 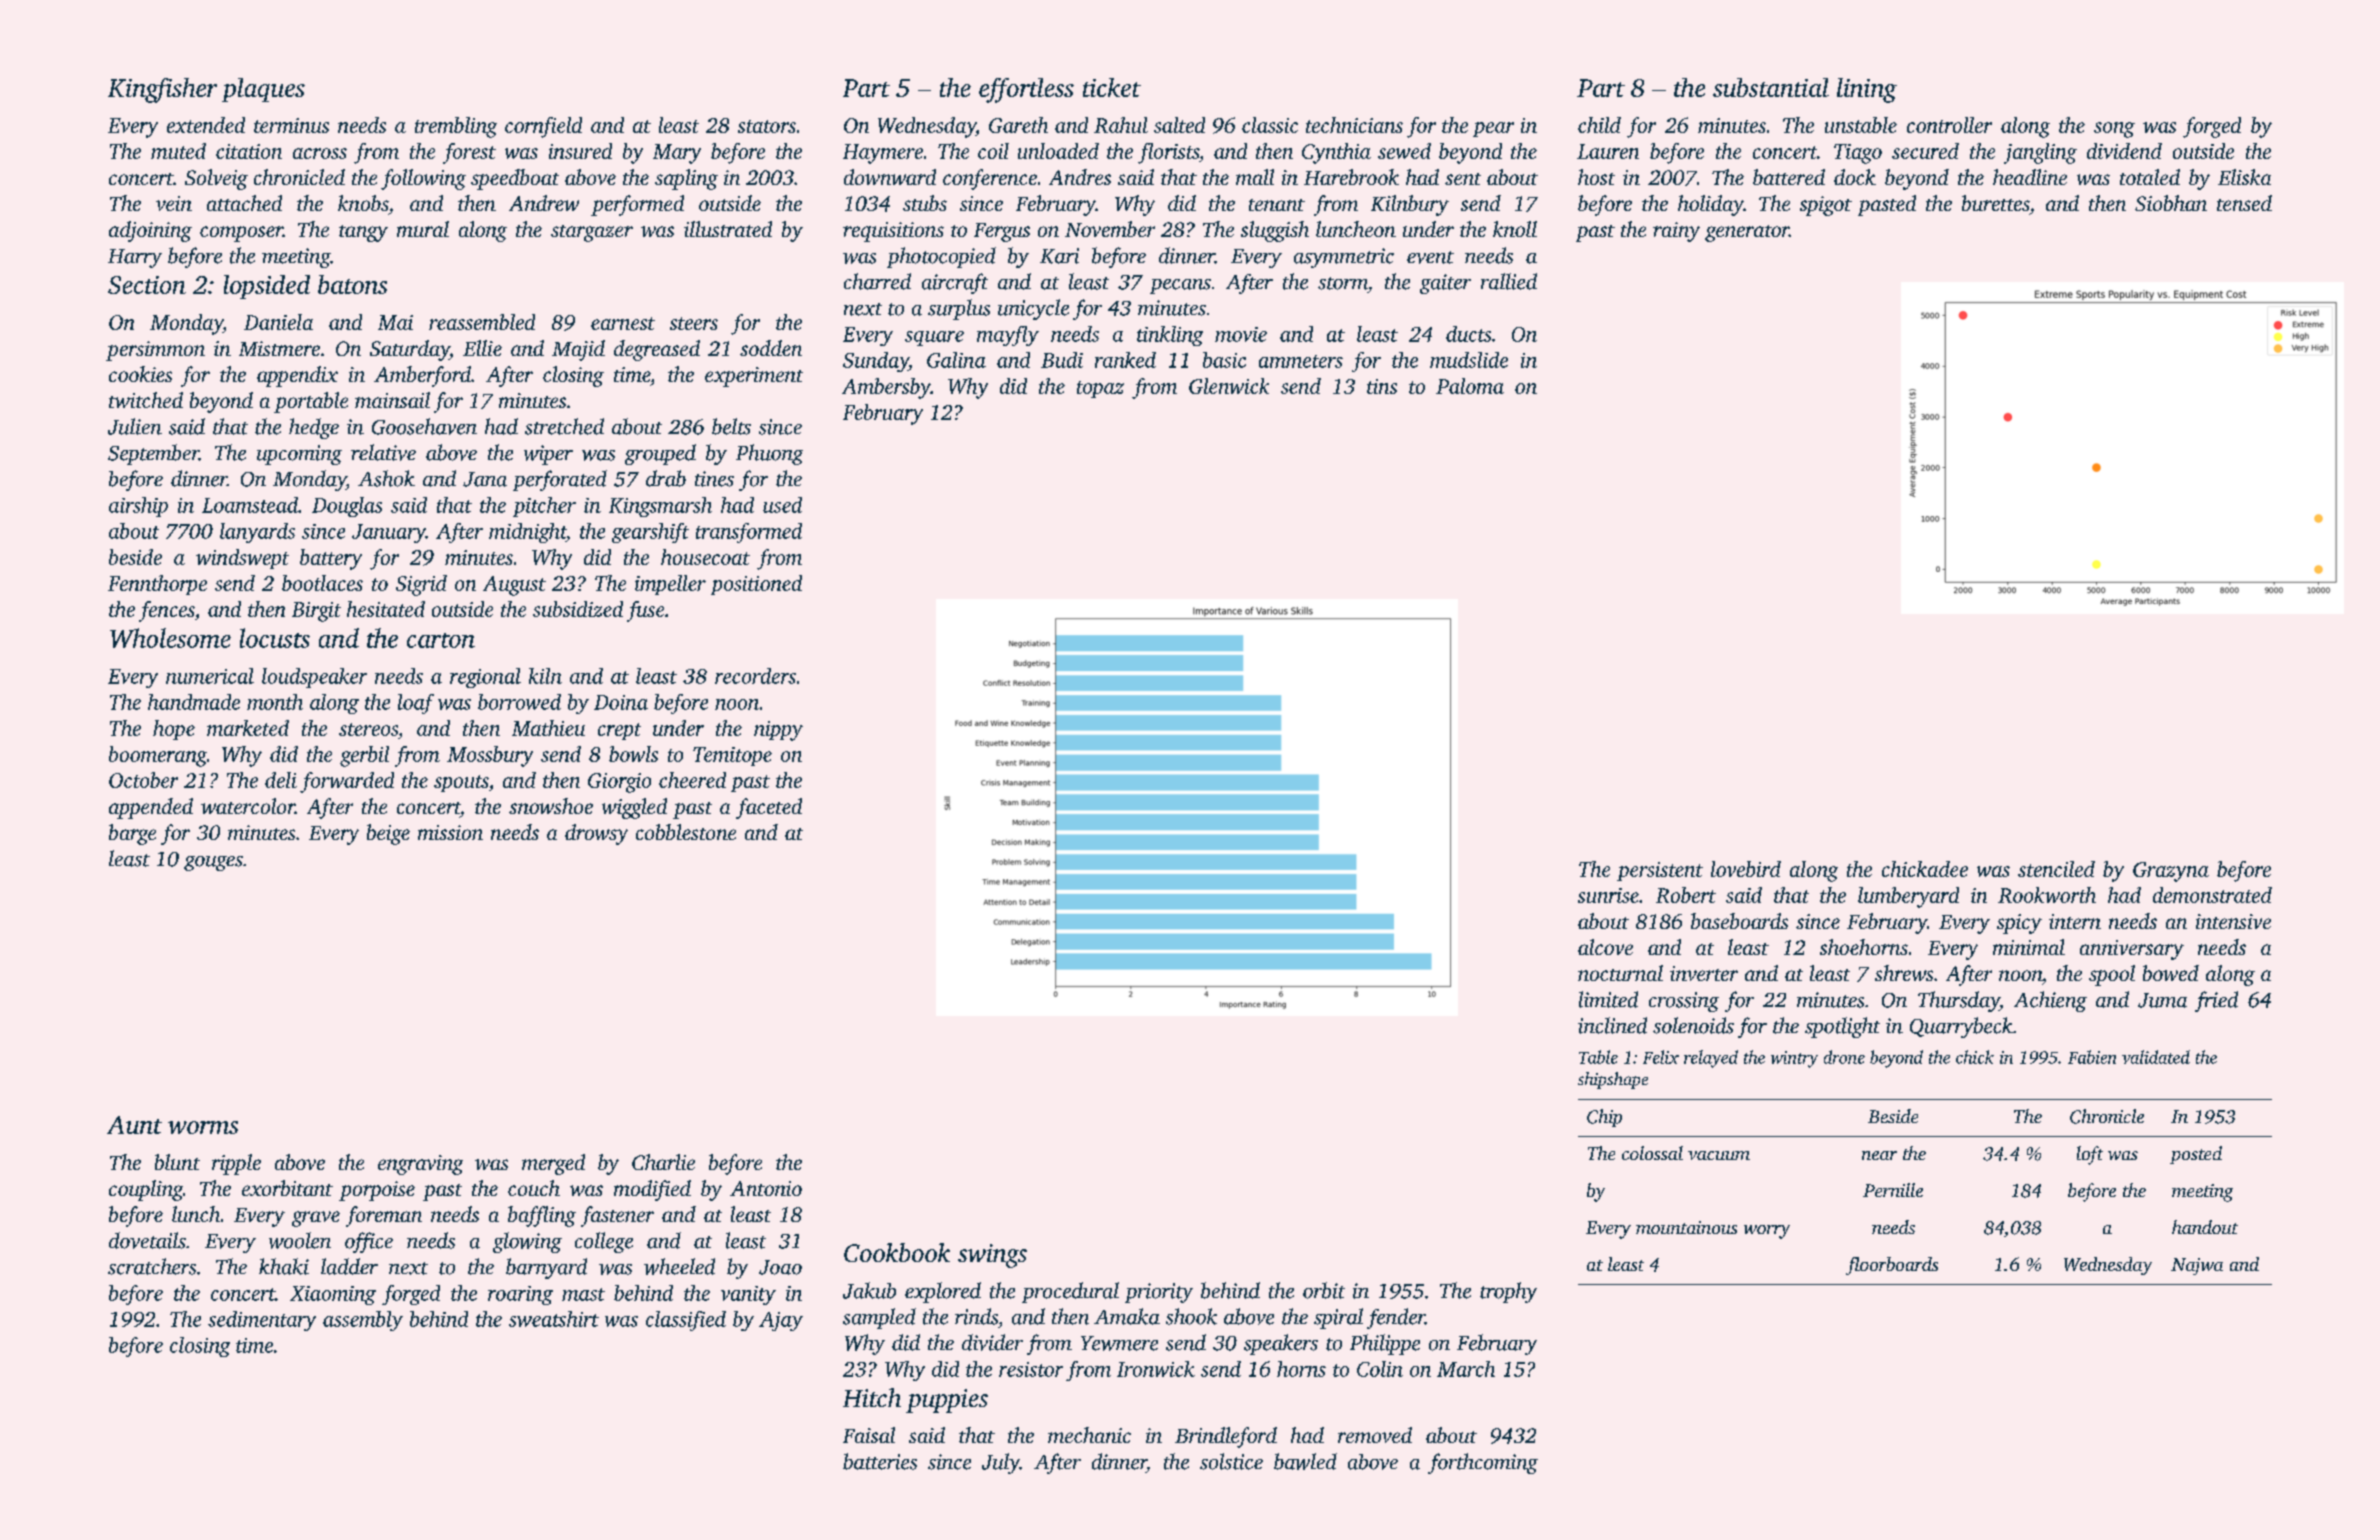 I want to click on lining, so click(x=1867, y=90).
